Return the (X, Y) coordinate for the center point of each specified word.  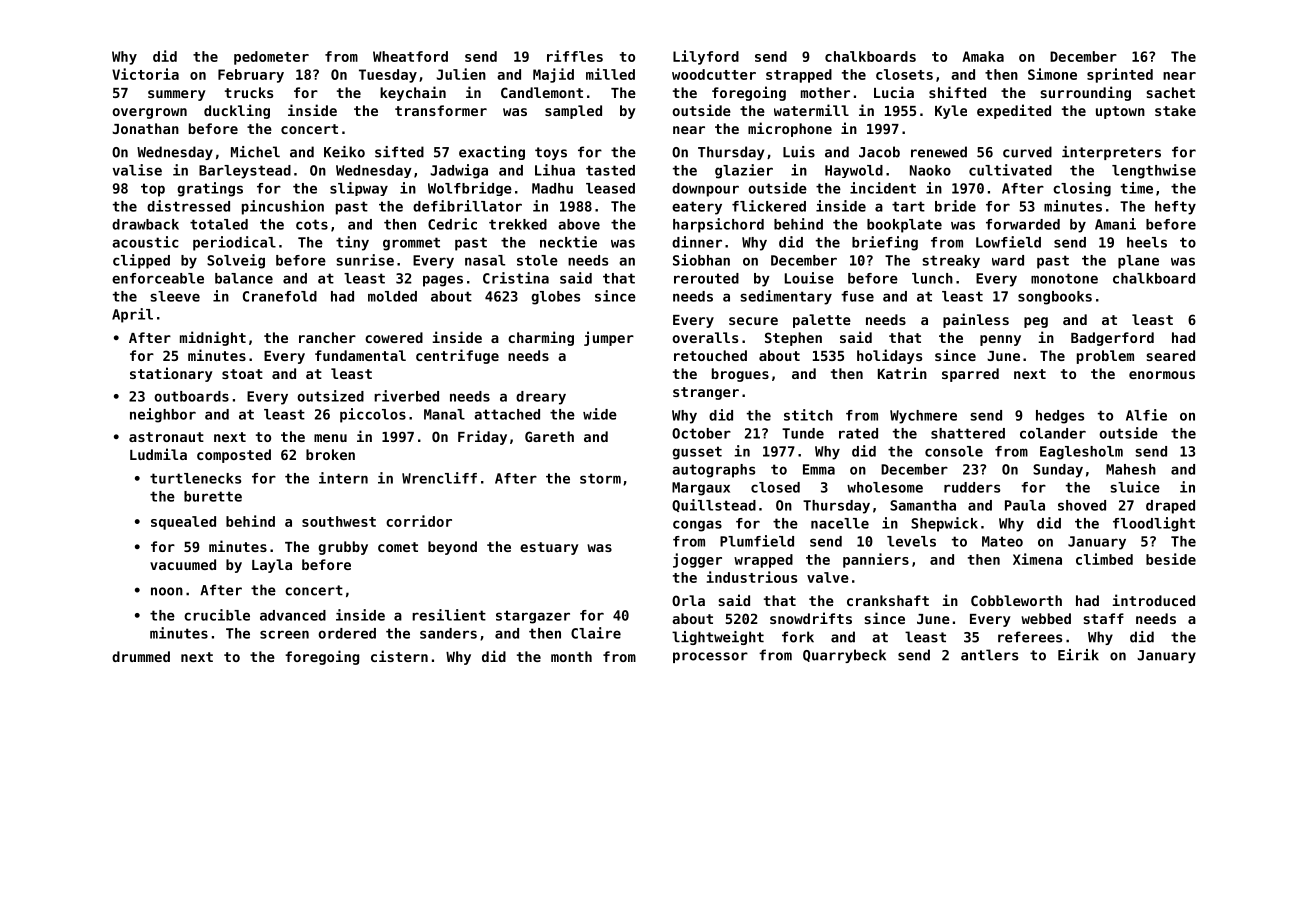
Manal (444, 414)
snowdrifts (811, 618)
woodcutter (714, 74)
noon (167, 591)
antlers (989, 655)
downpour (705, 190)
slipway (359, 189)
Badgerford (1112, 339)
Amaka (983, 56)
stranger (706, 393)
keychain (413, 93)
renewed (939, 152)
